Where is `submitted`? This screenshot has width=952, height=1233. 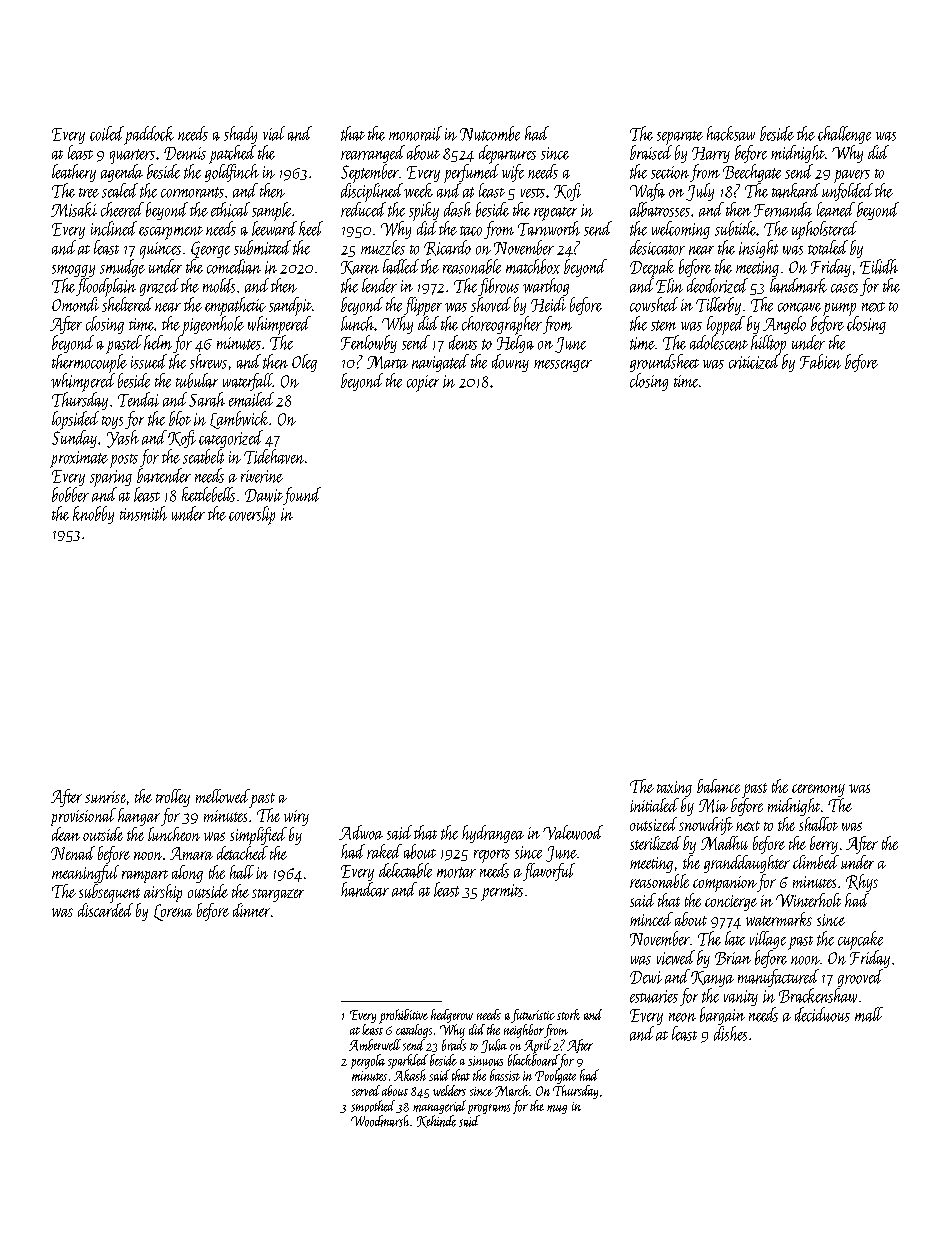 submitted is located at coordinates (262, 247).
